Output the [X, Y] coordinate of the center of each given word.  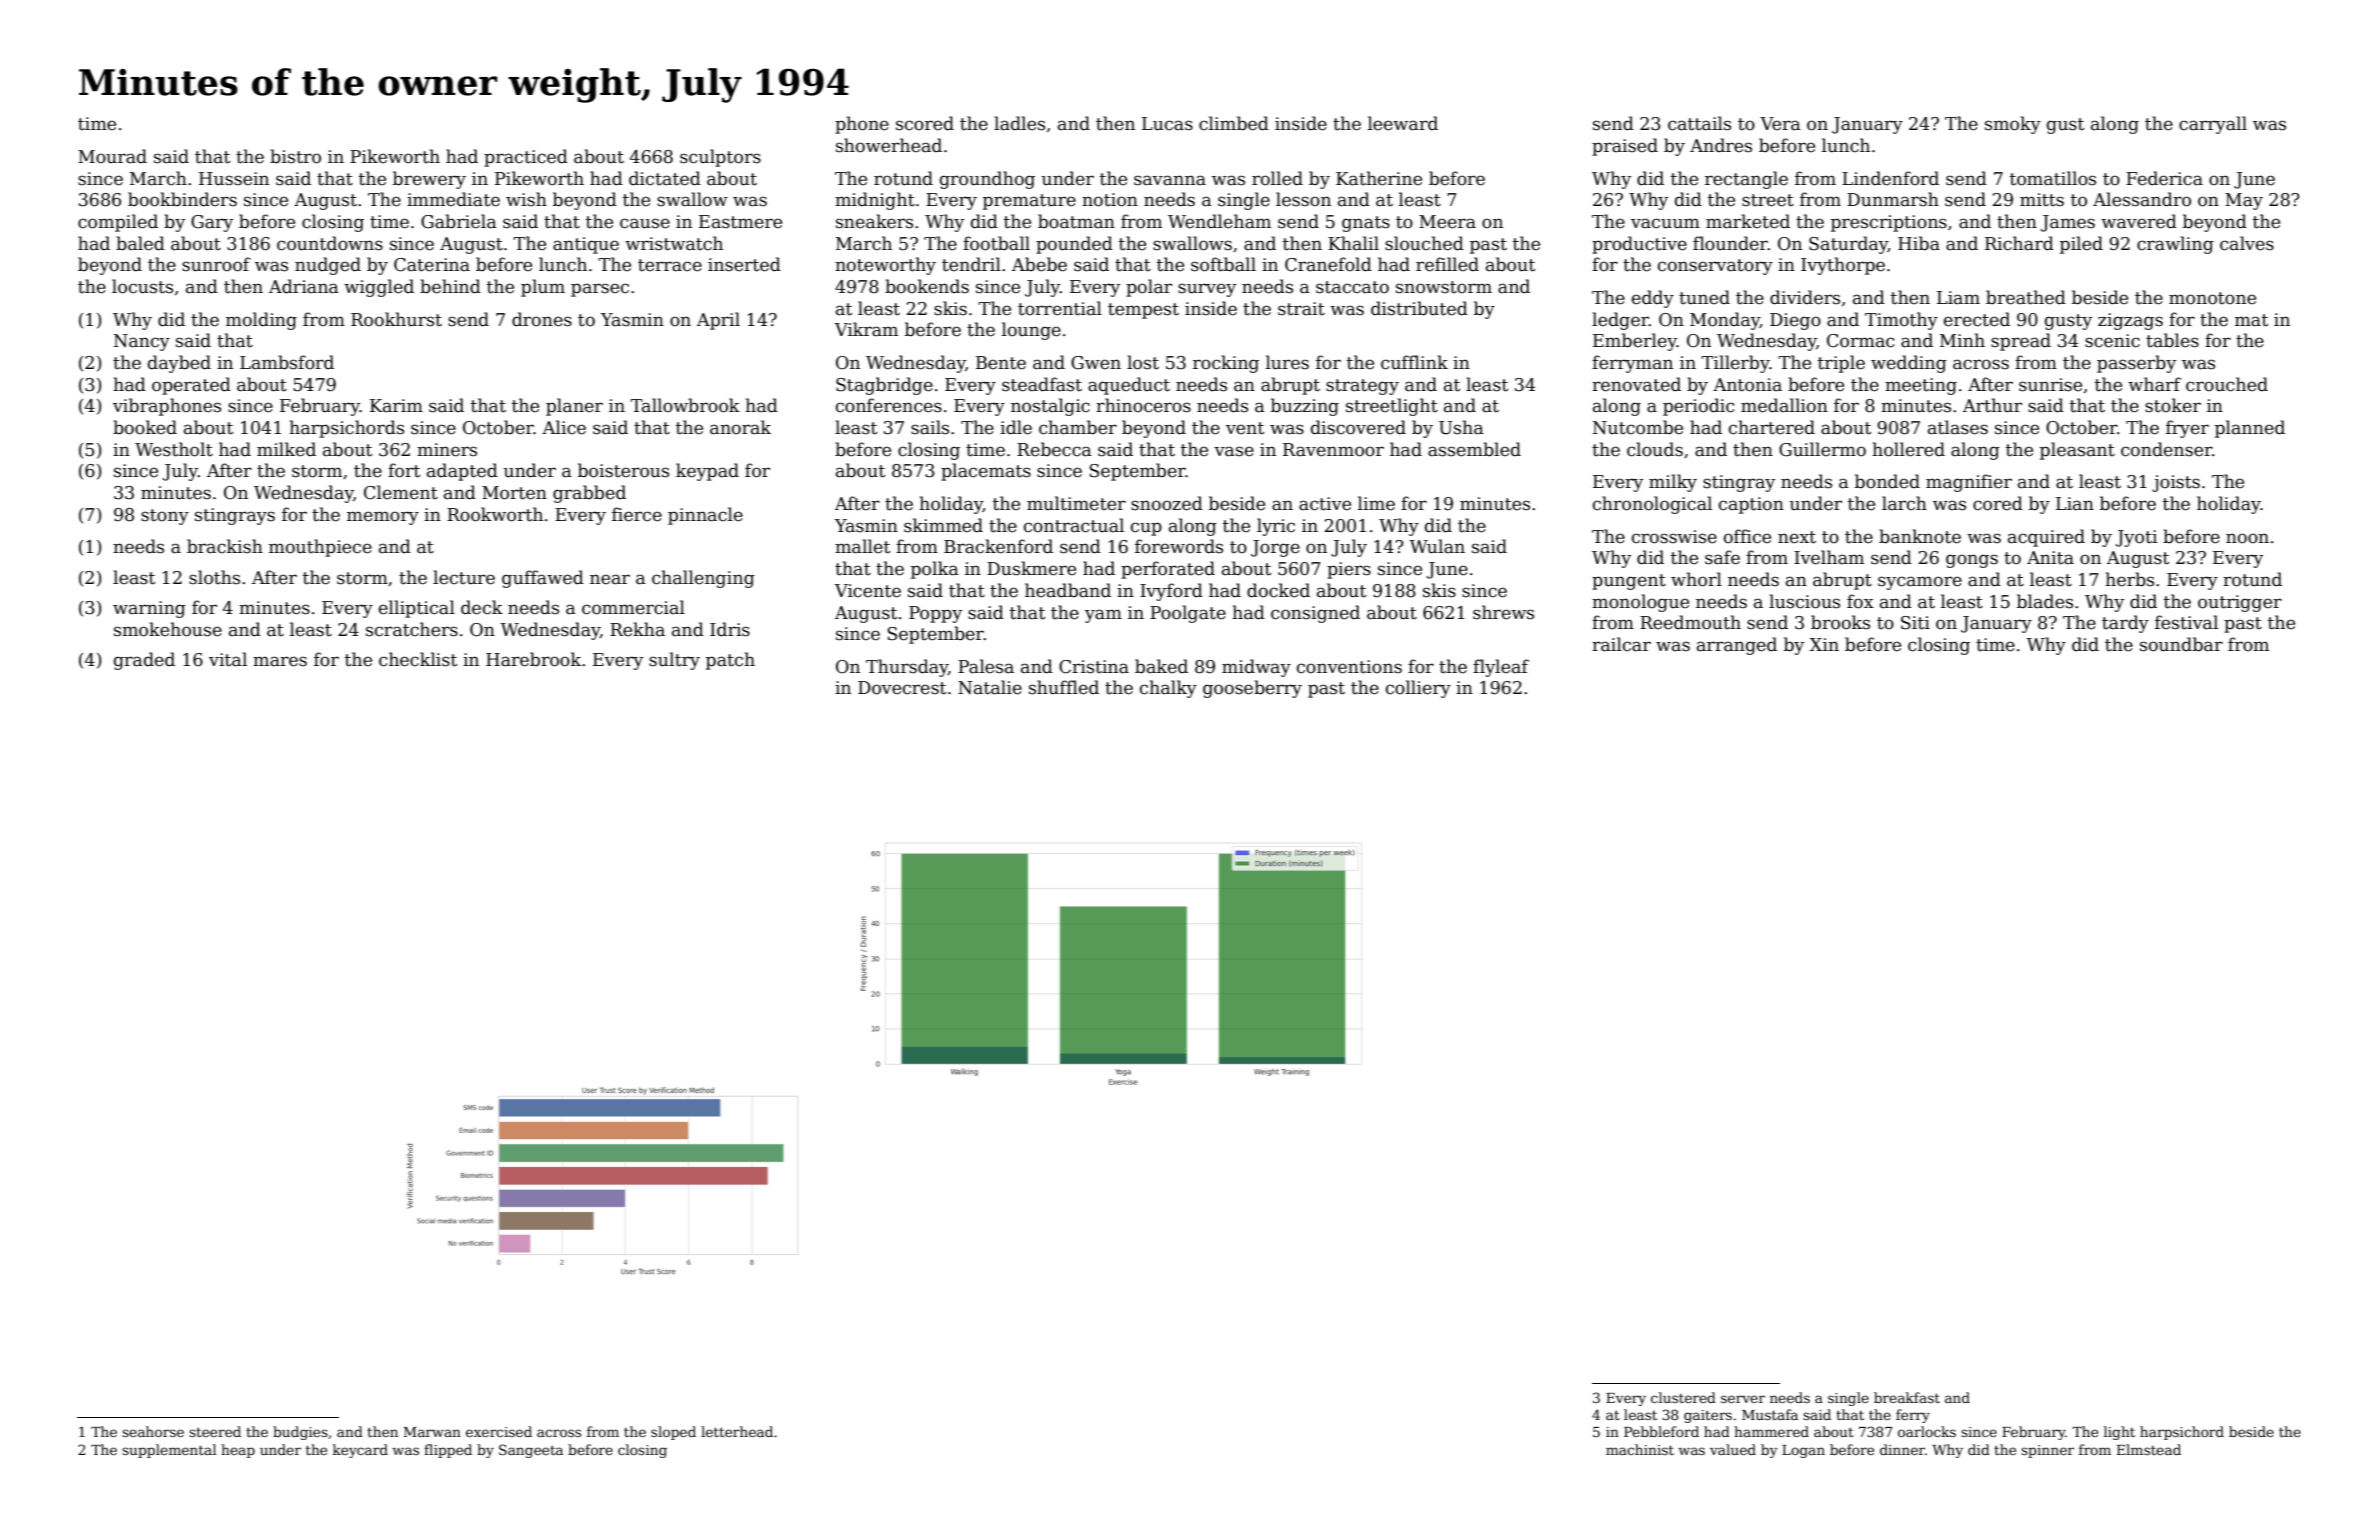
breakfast [1907, 1397]
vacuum [1665, 223]
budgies [300, 1433]
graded [144, 661]
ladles [1019, 123]
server [1743, 1399]
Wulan [1437, 546]
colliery [1418, 689]
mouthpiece [320, 548]
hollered [1908, 449]
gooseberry [1252, 689]
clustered [1683, 1397]
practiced [526, 158]
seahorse [153, 1431]
